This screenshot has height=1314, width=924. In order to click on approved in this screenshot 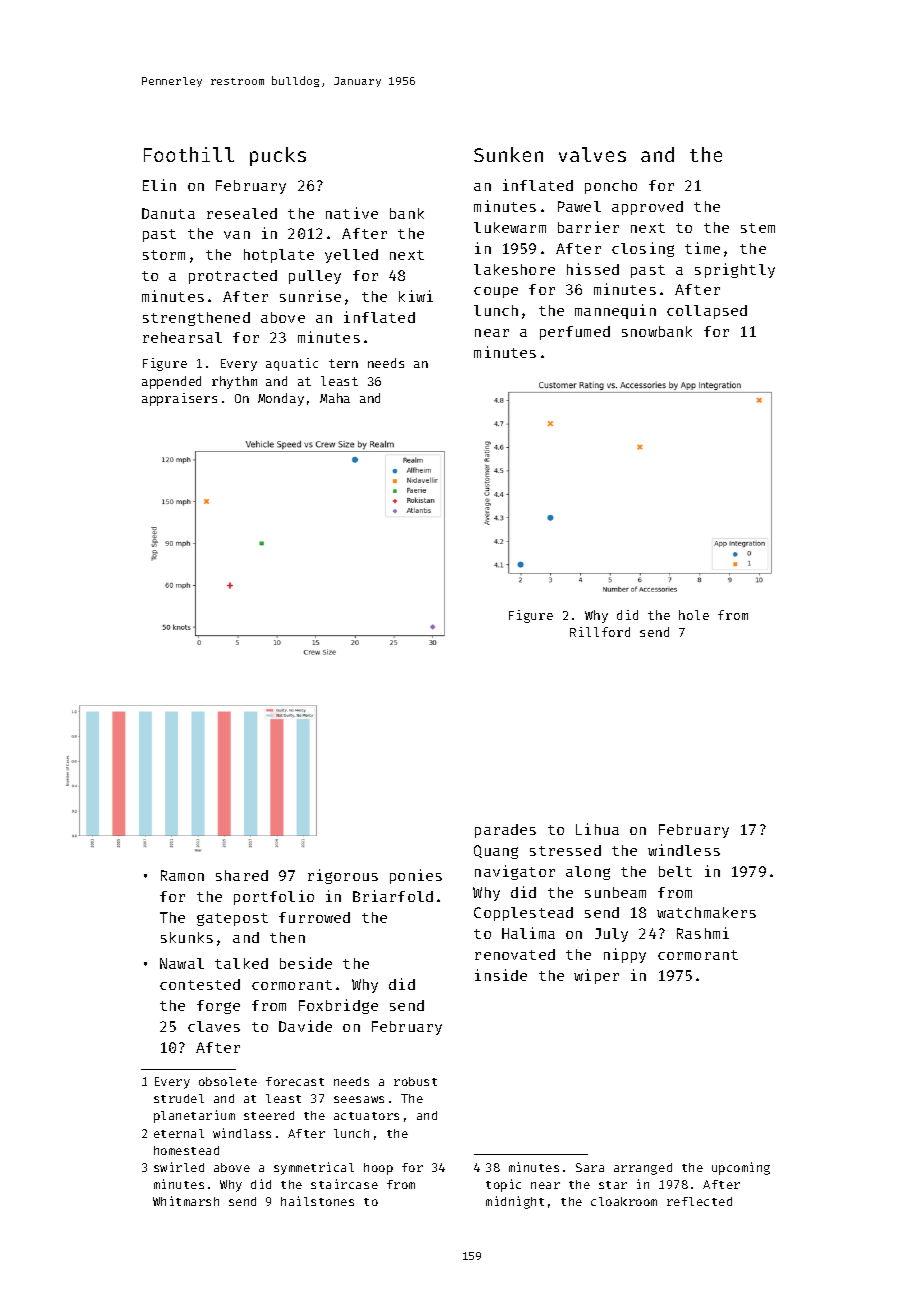, I will do `click(647, 208)`.
